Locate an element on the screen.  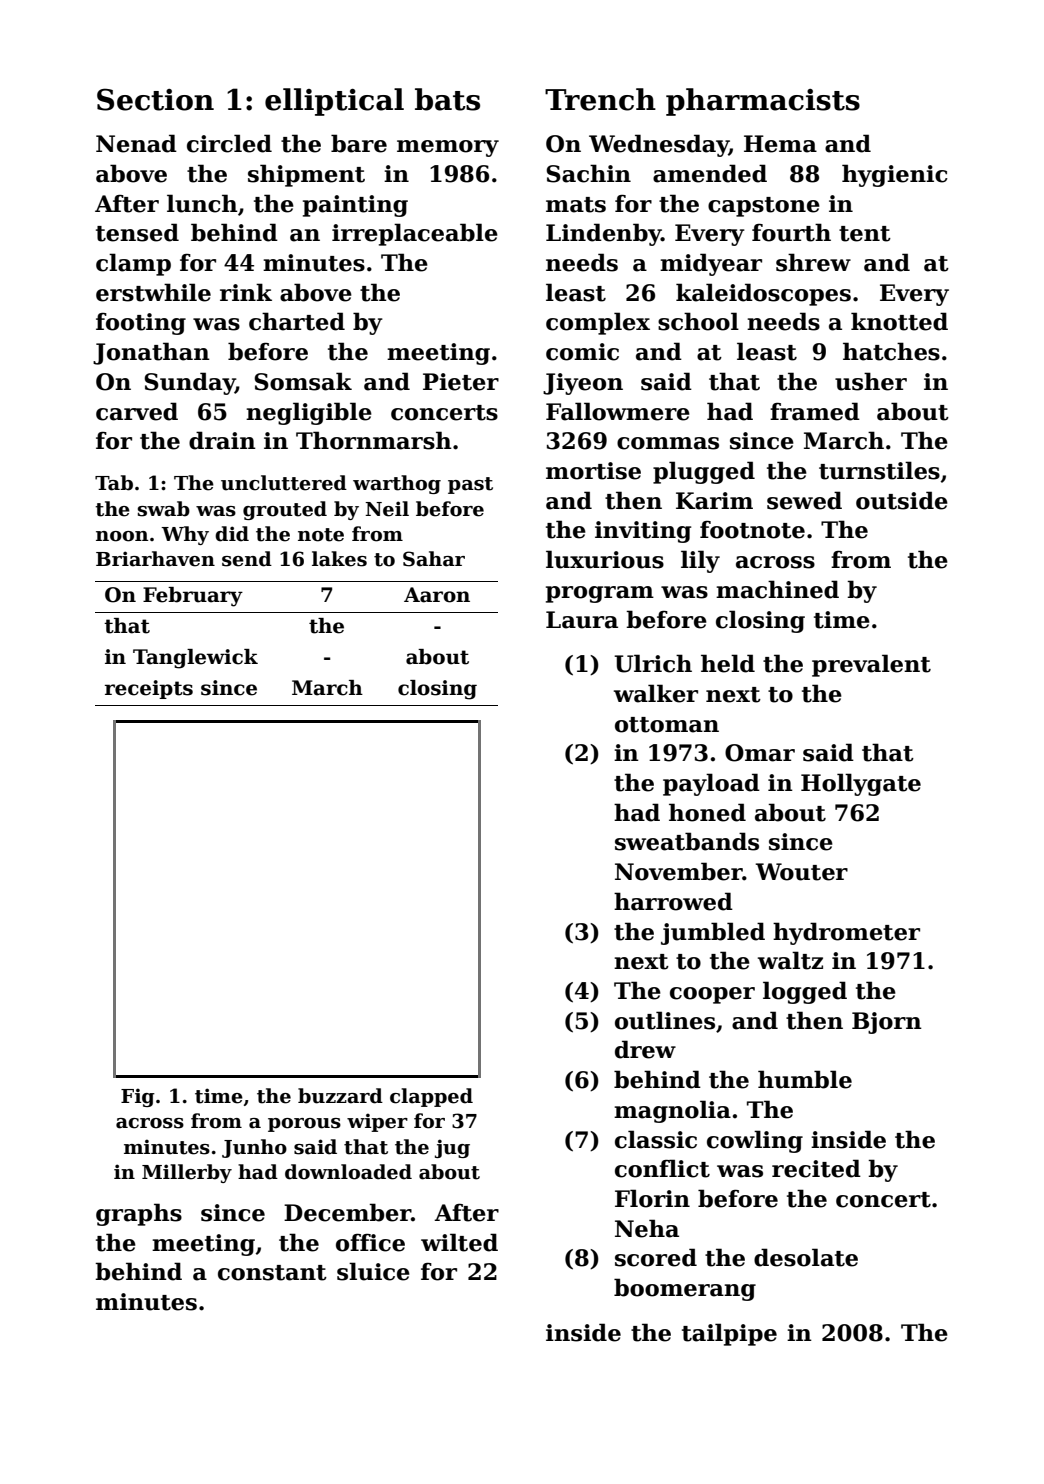
graphs is located at coordinates (139, 1214).
